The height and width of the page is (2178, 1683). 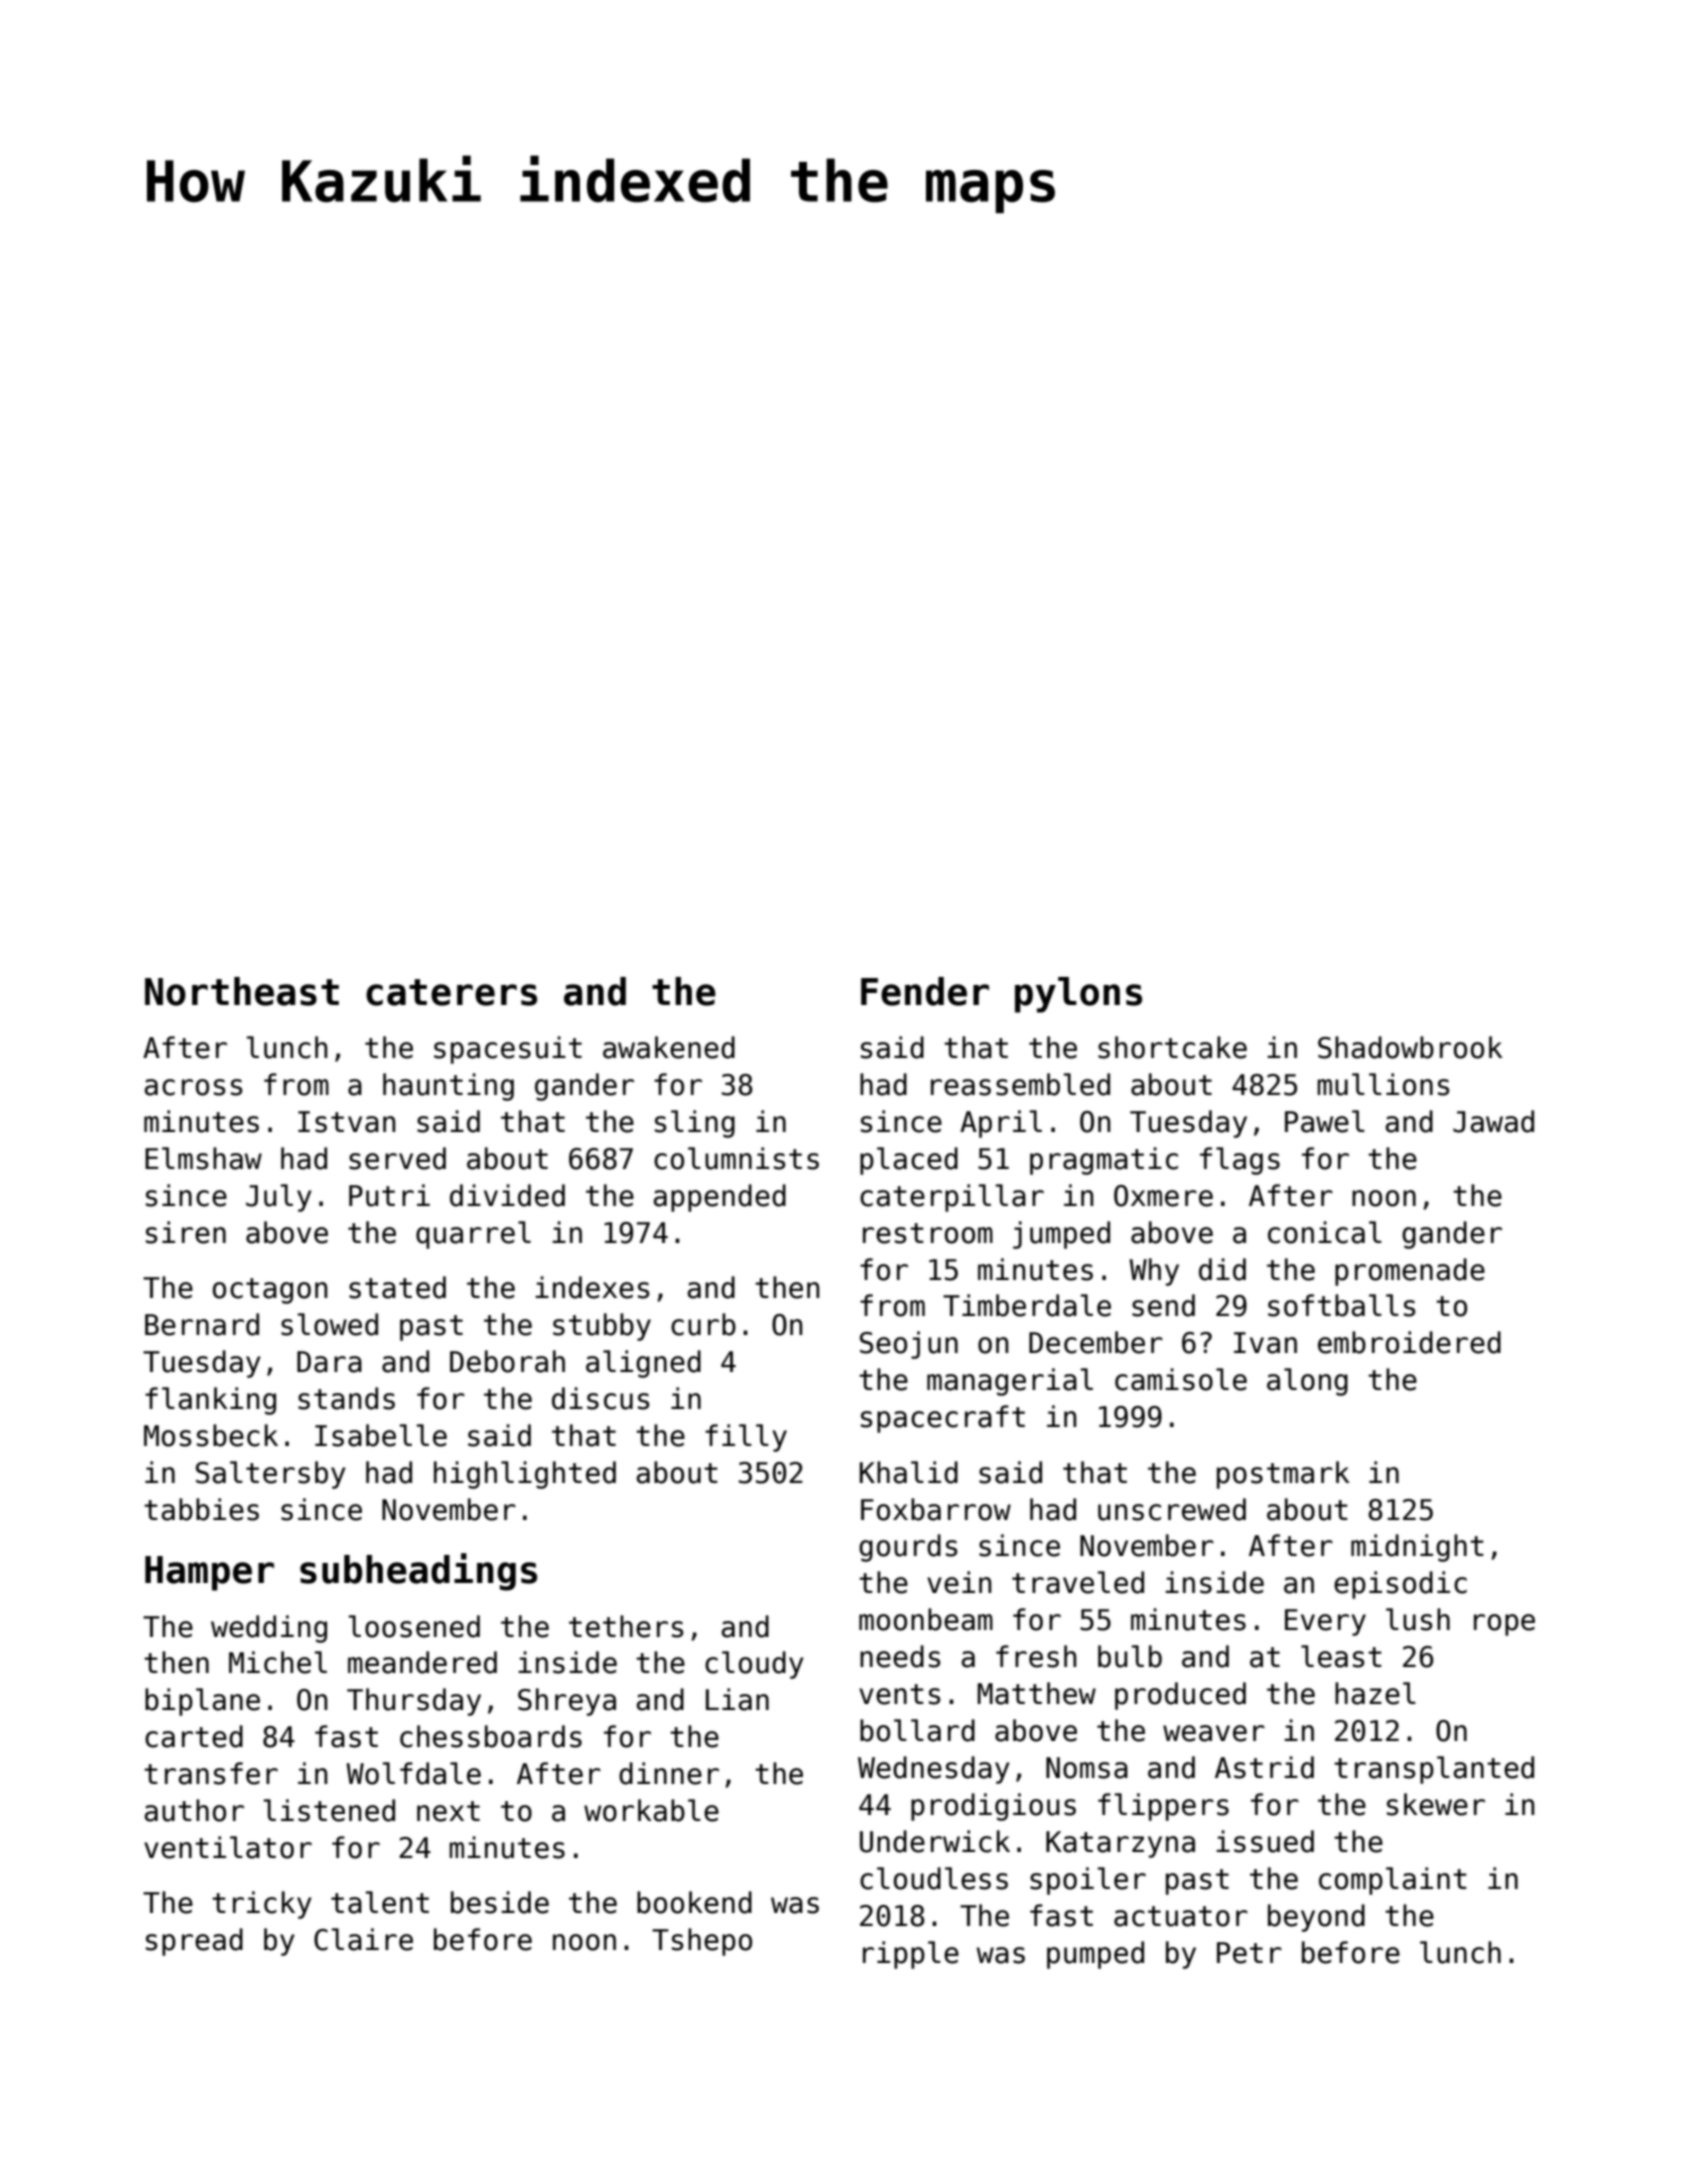 What do you see at coordinates (193, 1087) in the page?
I see `across` at bounding box center [193, 1087].
